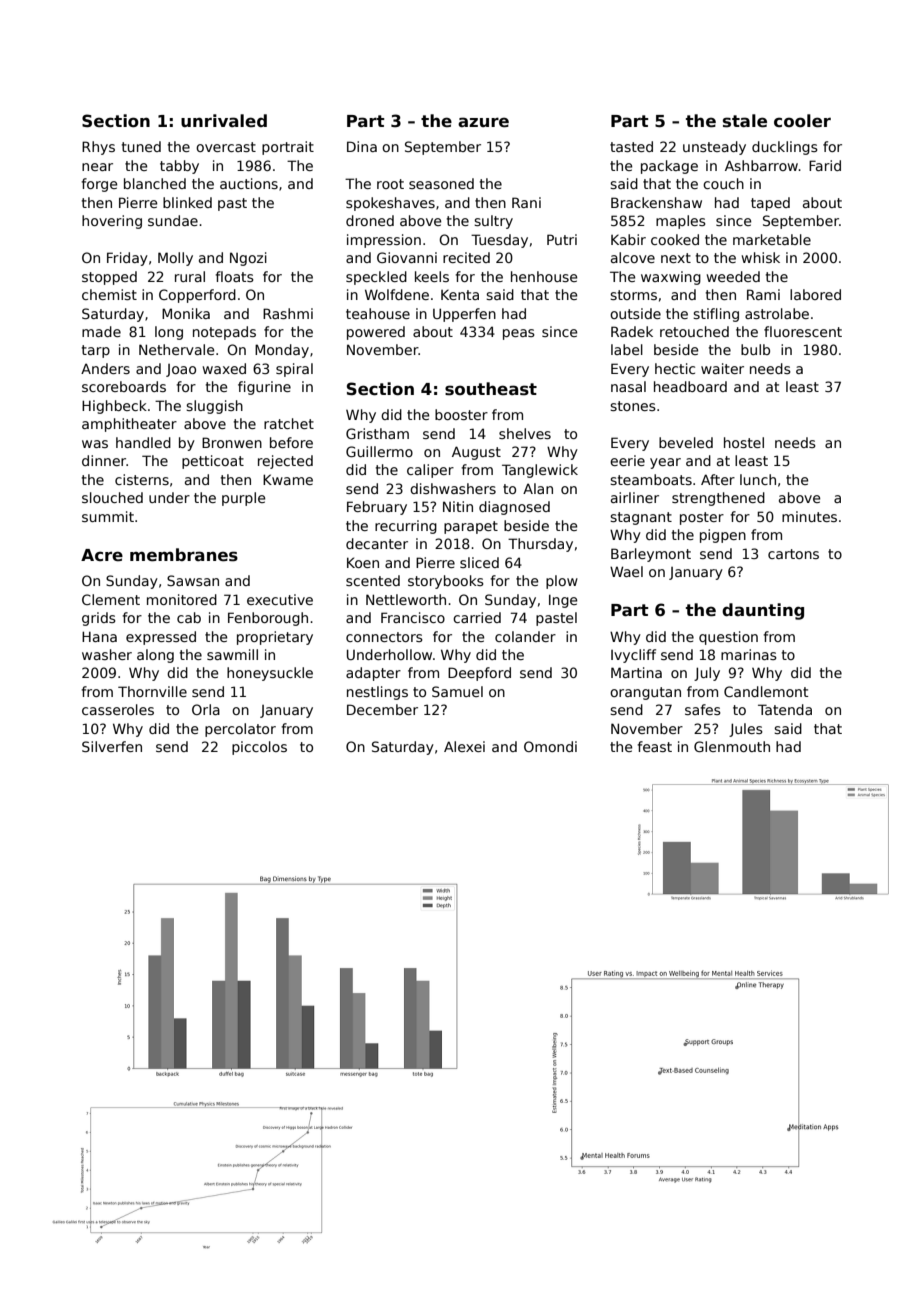  What do you see at coordinates (641, 518) in the screenshot?
I see `stagnant` at bounding box center [641, 518].
